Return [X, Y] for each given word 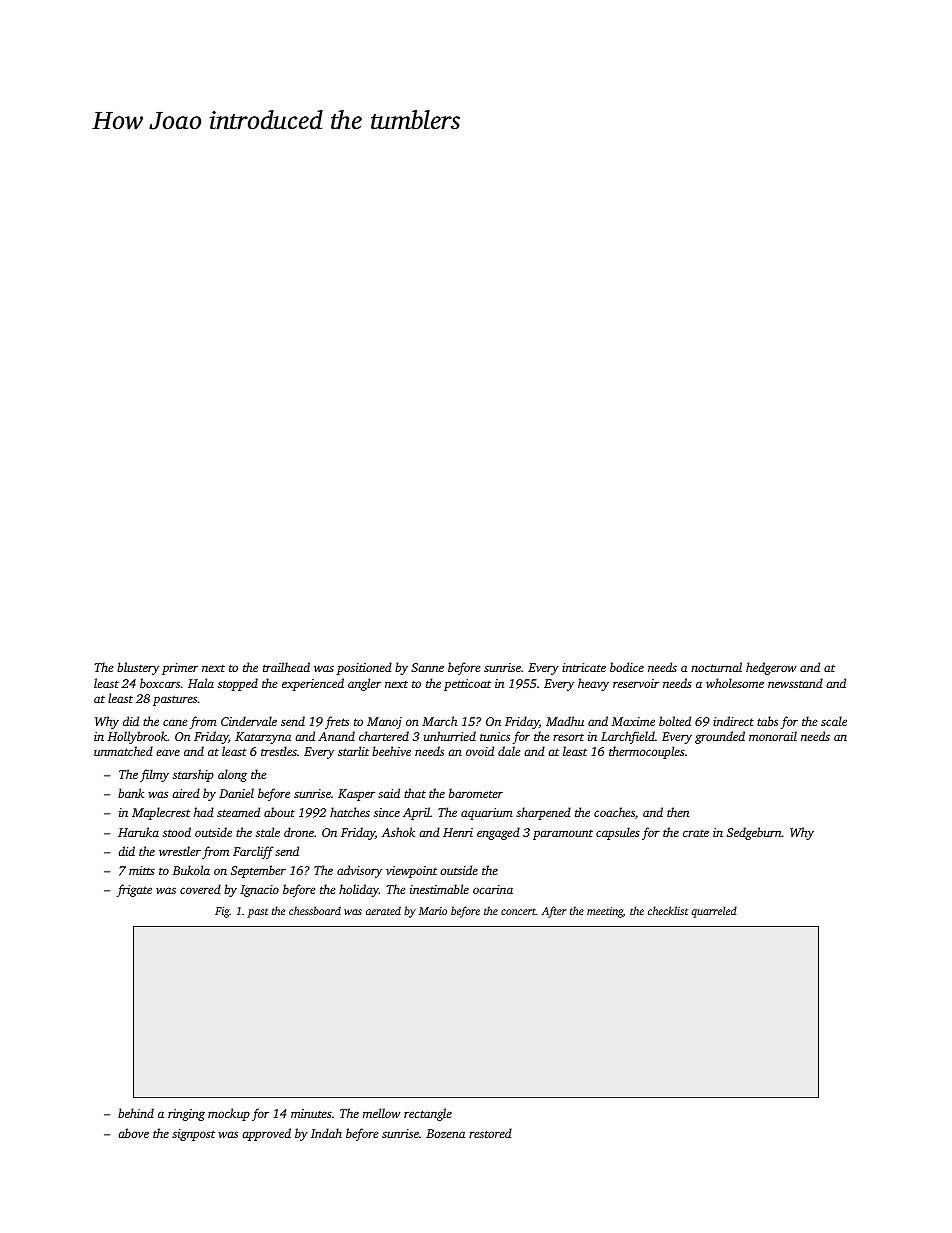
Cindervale [249, 721]
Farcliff [253, 852]
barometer [476, 793]
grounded [720, 737]
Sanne [427, 667]
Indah [326, 1133]
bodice [627, 667]
